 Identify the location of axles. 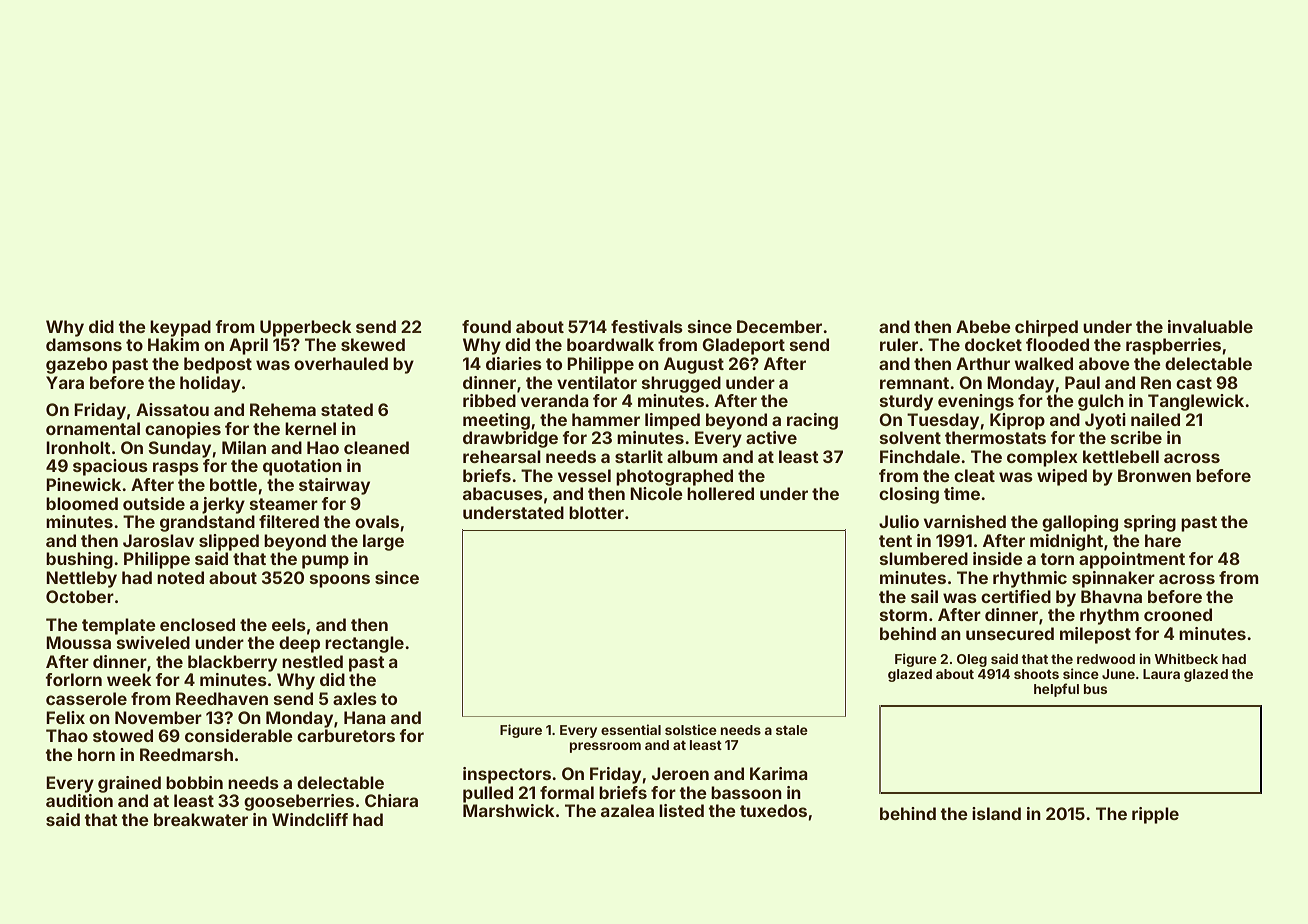
(355, 698).
